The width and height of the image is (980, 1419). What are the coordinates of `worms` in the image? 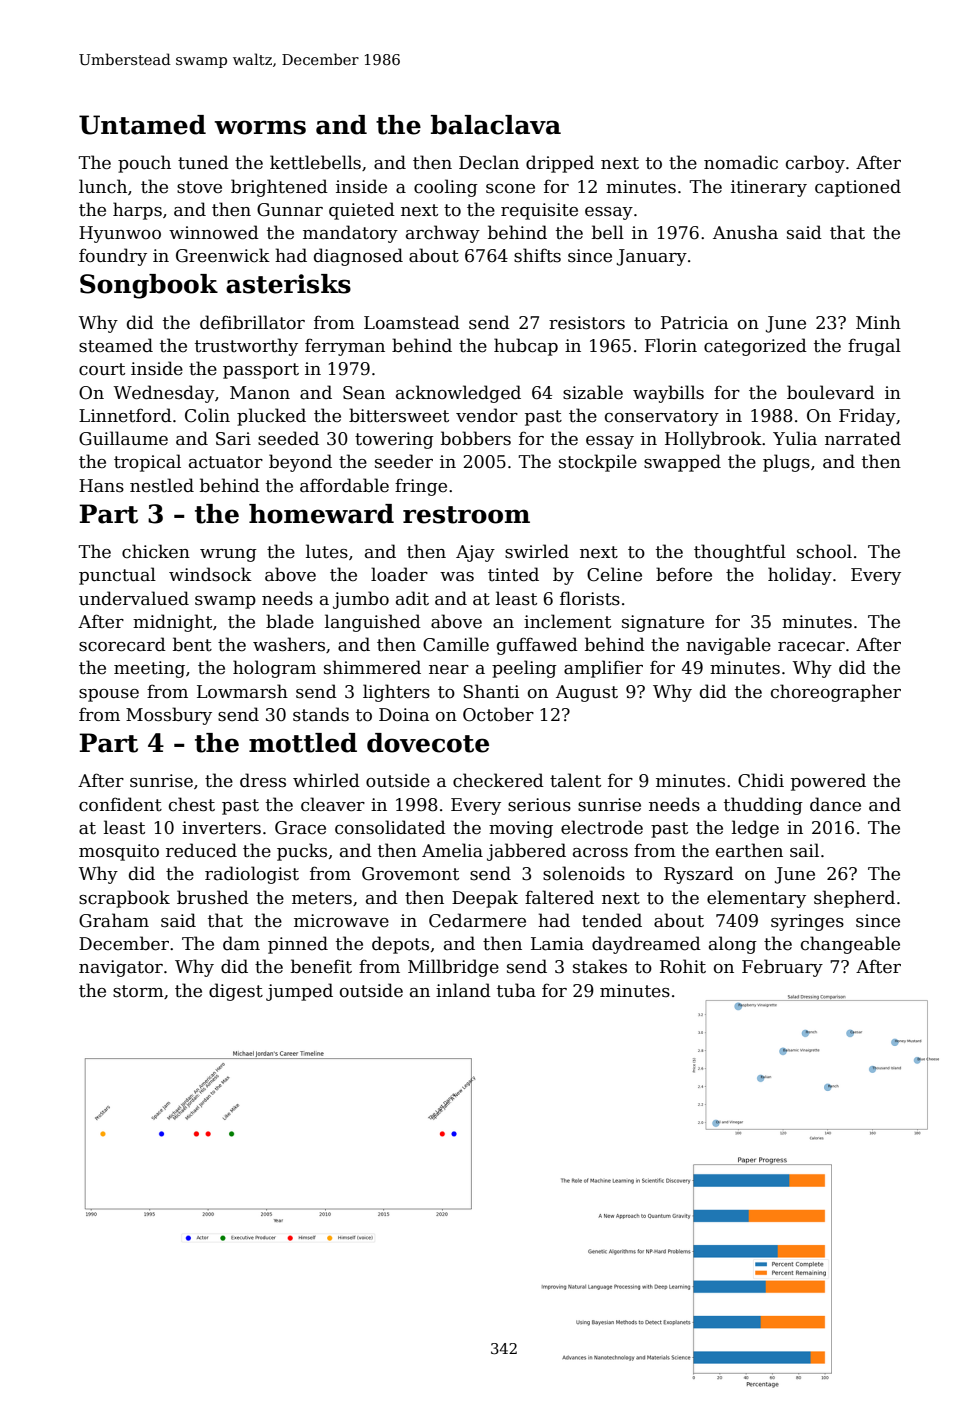 It's located at (260, 127).
